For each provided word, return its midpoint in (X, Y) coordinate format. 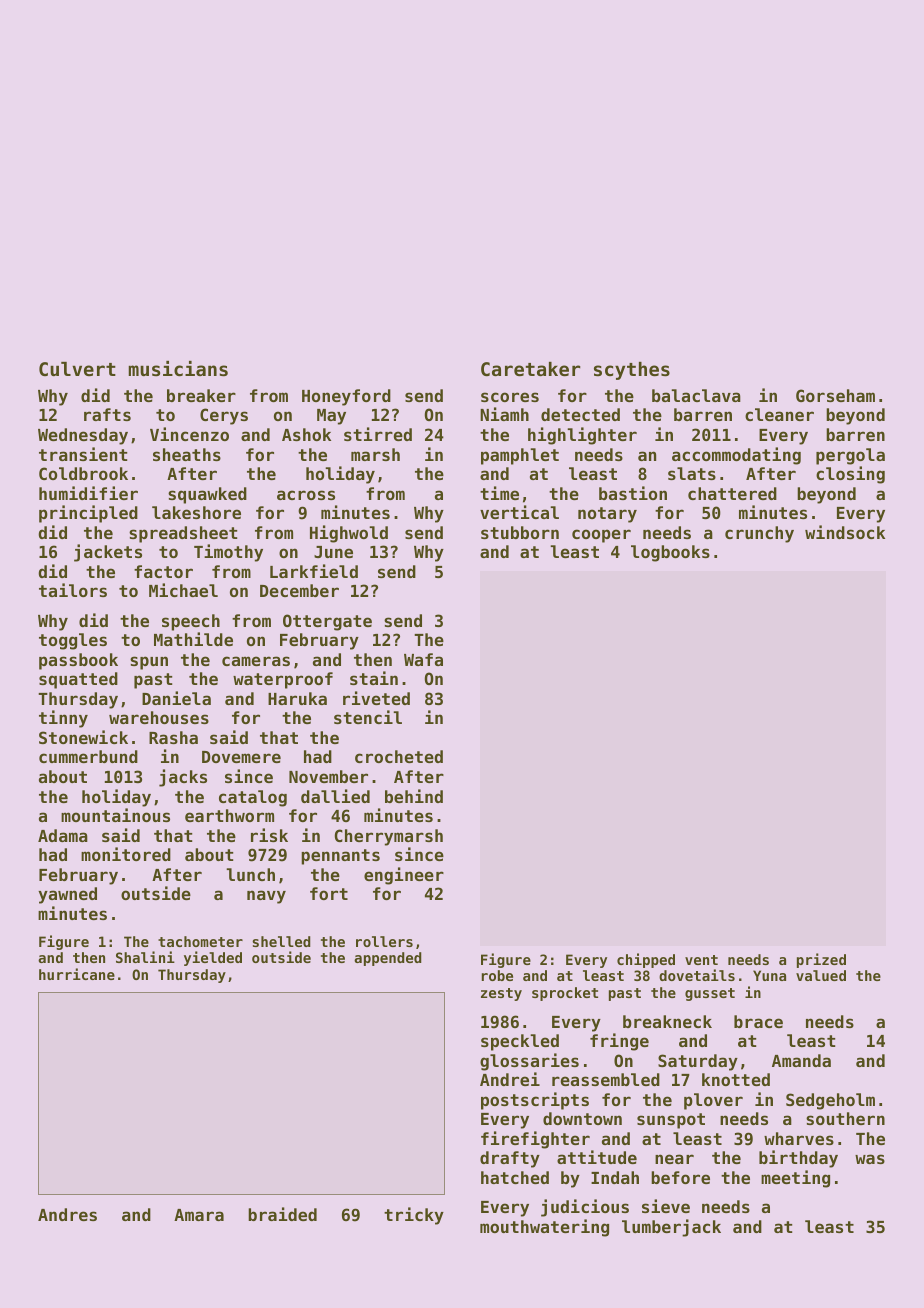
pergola (850, 456)
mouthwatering (544, 1228)
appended (388, 959)
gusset (710, 994)
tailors (73, 590)
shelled (281, 941)
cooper (601, 536)
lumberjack (671, 1228)
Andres (67, 1214)
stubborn (520, 532)
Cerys (224, 416)
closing (850, 475)
